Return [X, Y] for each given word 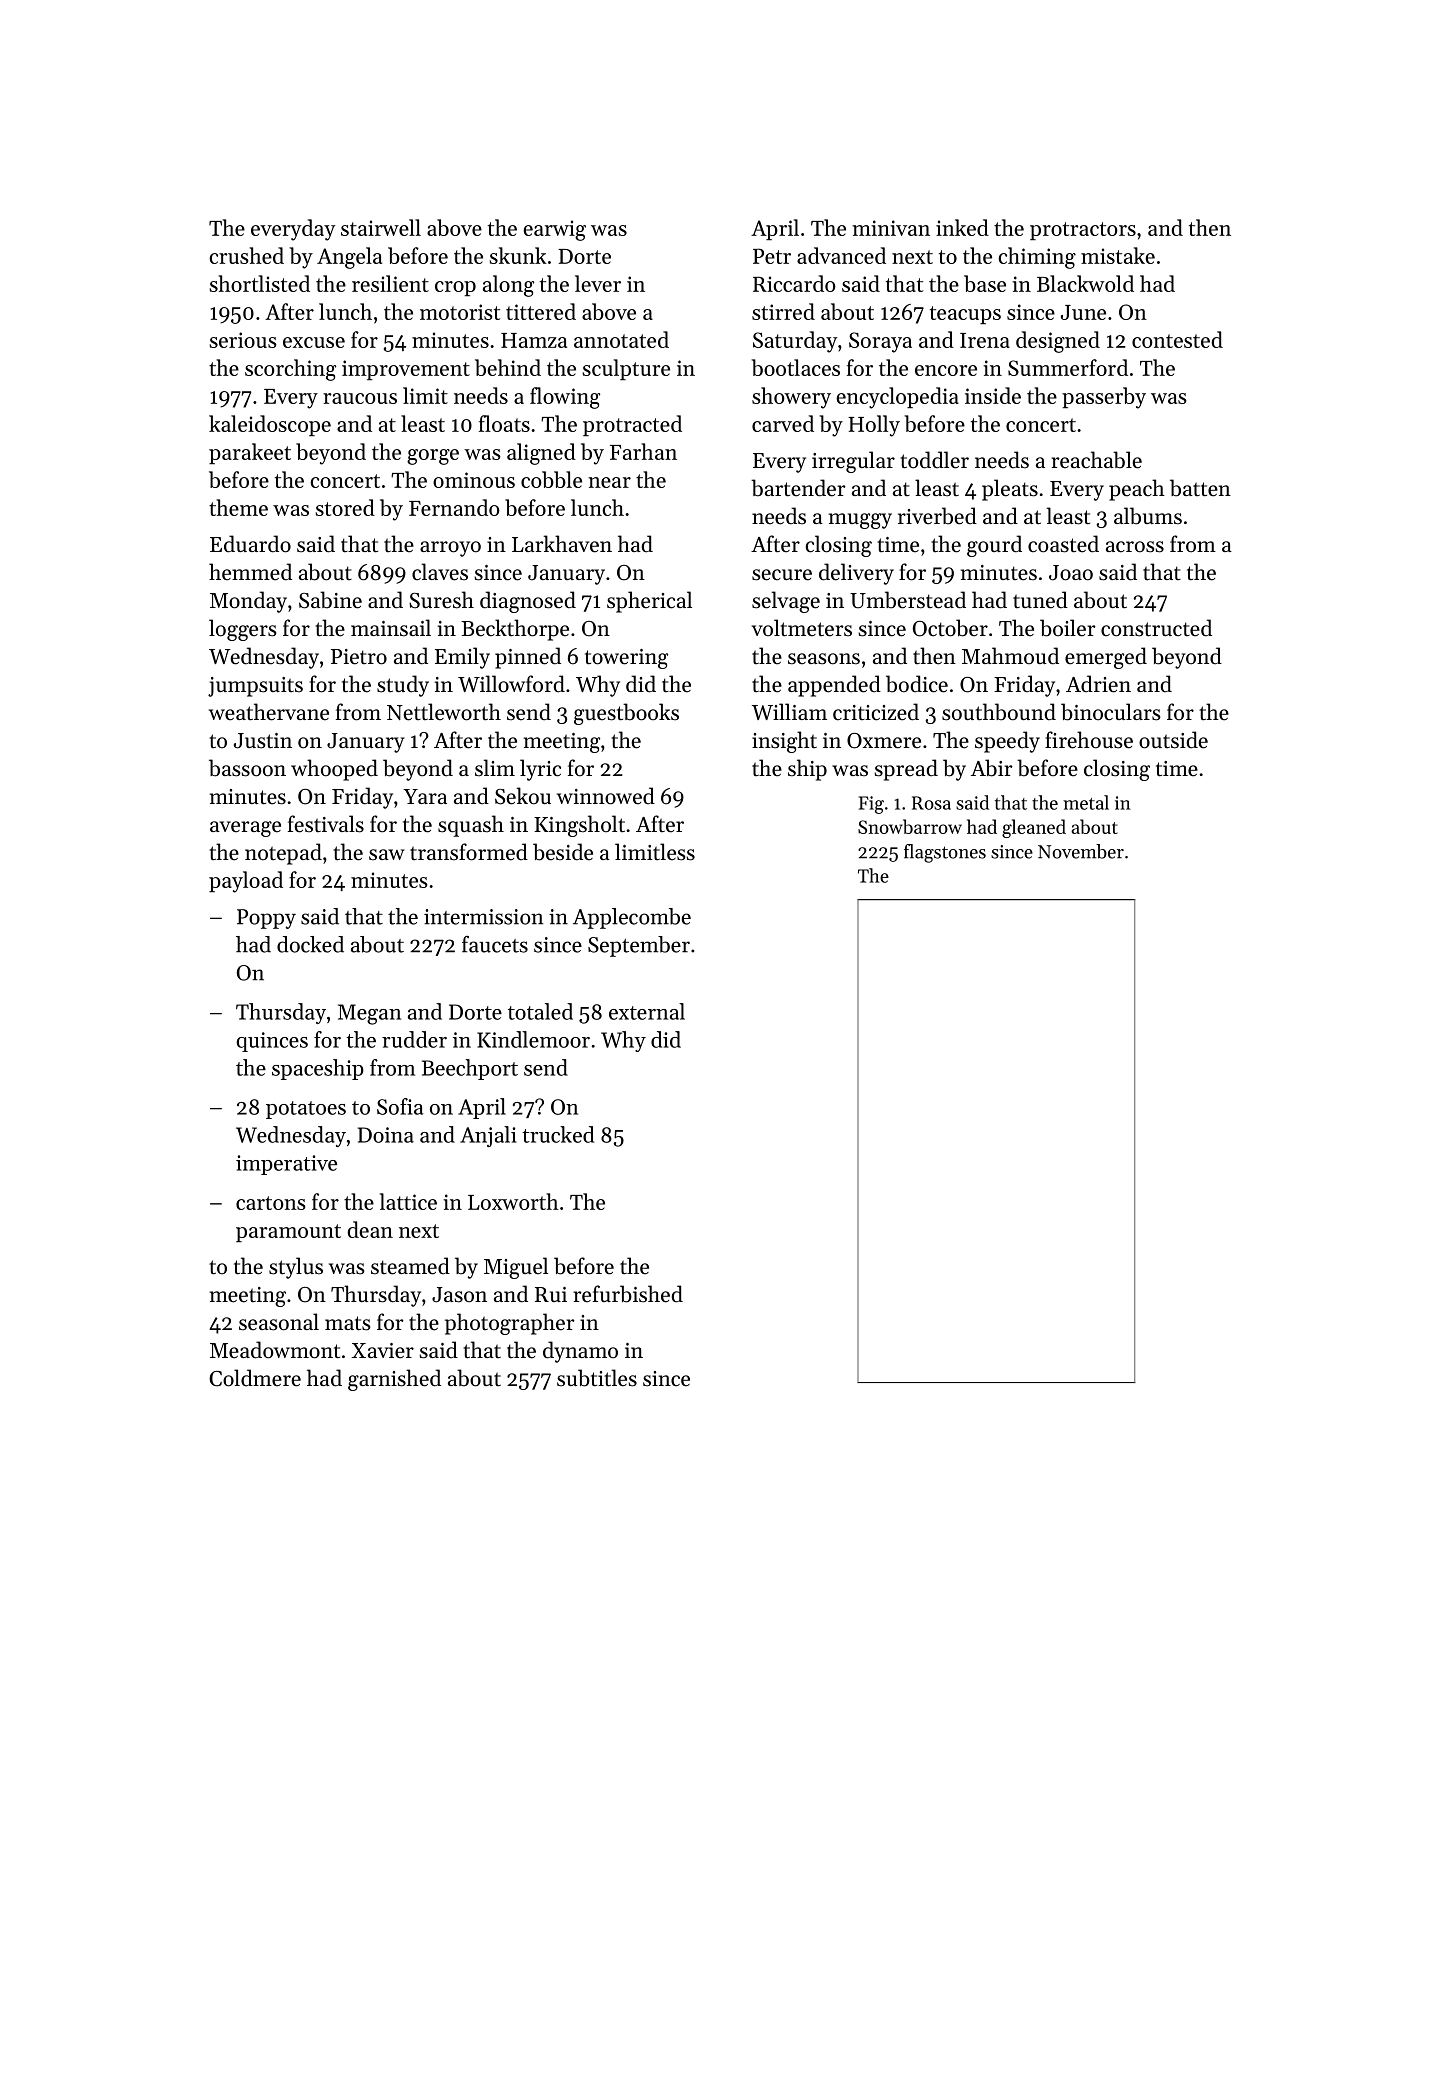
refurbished [628, 1294]
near [609, 482]
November [1081, 851]
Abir [992, 768]
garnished [394, 1380]
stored [345, 507]
